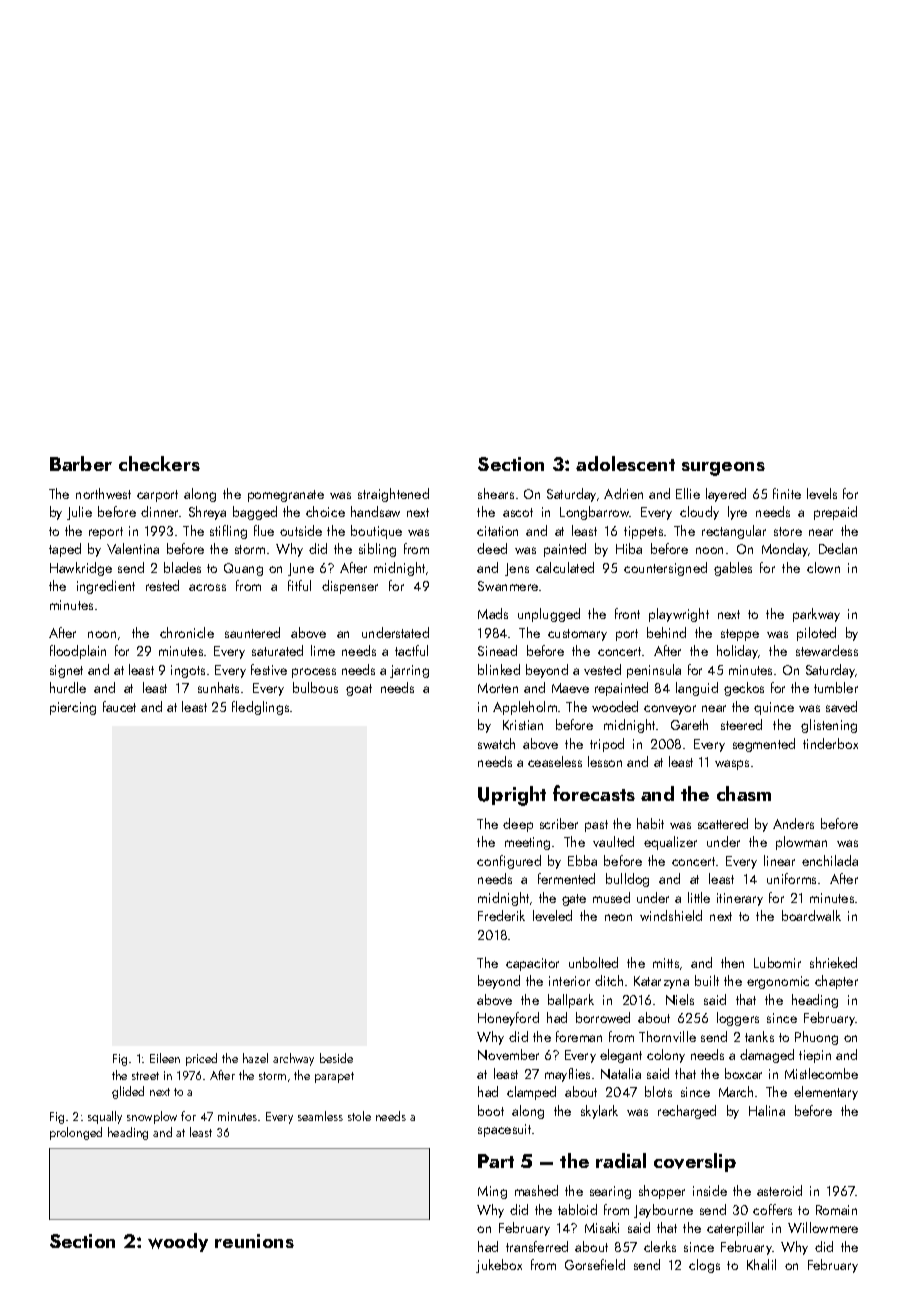 This document has height=1316, width=908. I want to click on fledglings, so click(260, 708).
